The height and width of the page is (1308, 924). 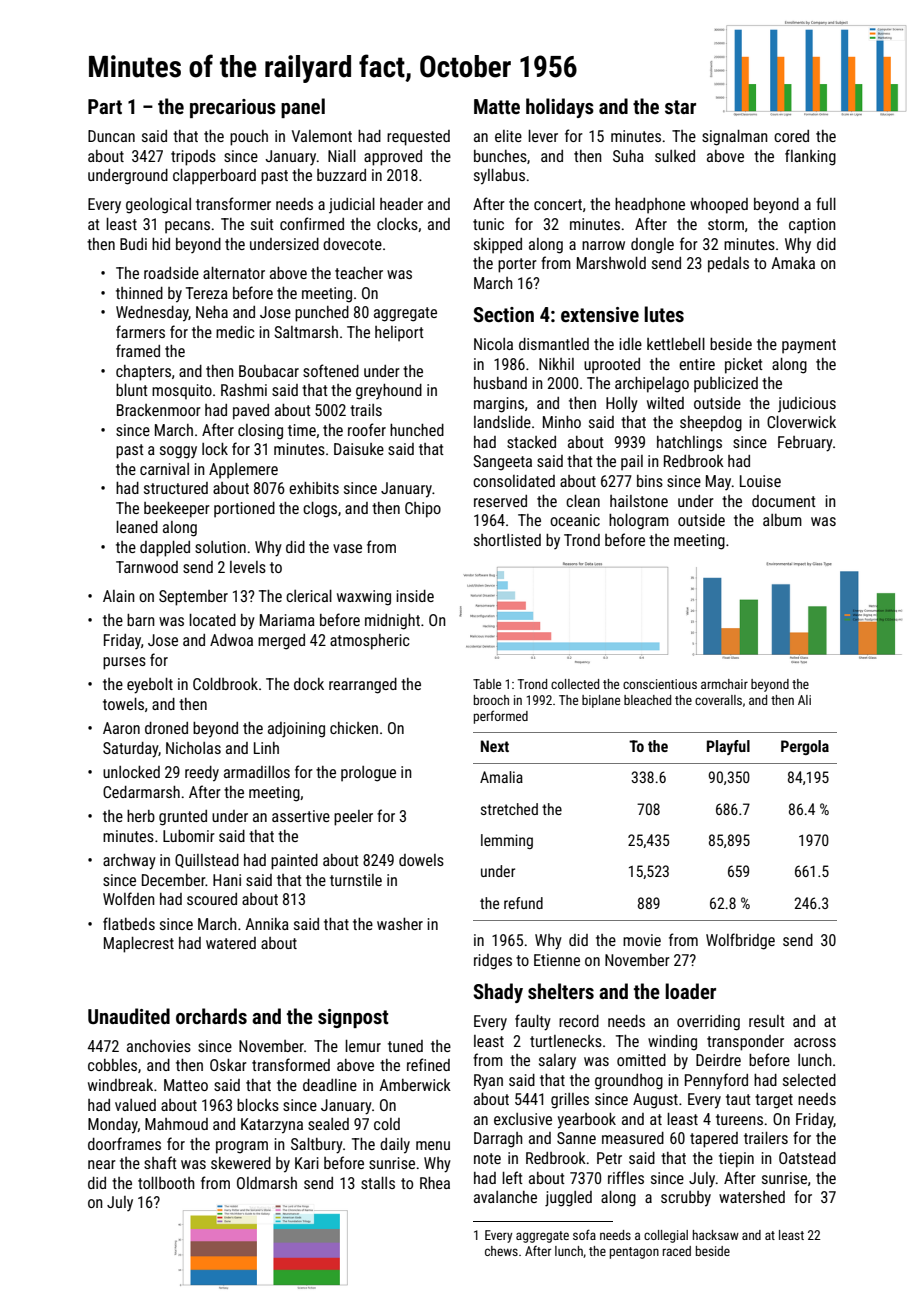 What do you see at coordinates (418, 138) in the page?
I see `requested` at bounding box center [418, 138].
